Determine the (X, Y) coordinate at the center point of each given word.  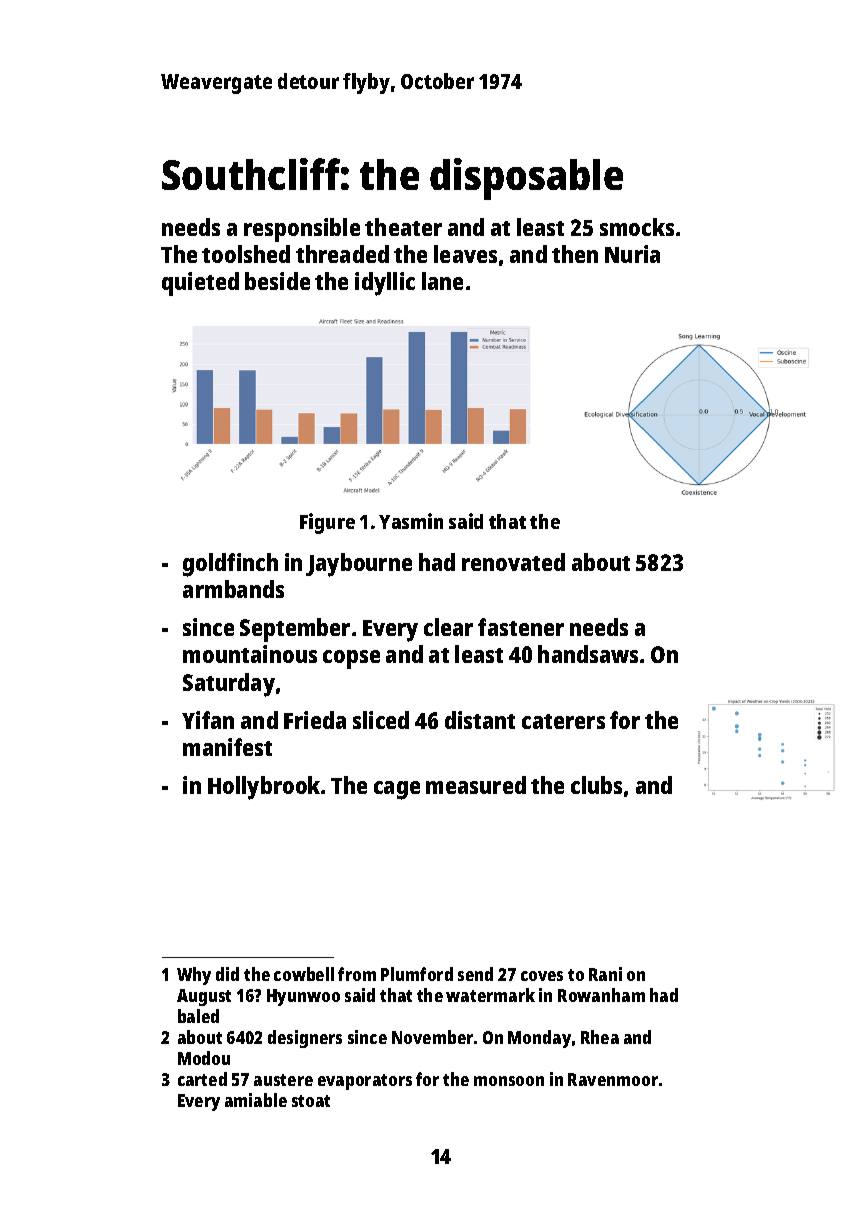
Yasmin (411, 521)
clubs (596, 785)
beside (277, 281)
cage (397, 790)
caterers (563, 721)
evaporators (365, 1082)
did (227, 974)
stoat (311, 1101)
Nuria (632, 254)
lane (442, 281)
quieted (200, 284)
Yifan (208, 720)
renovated (513, 562)
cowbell (304, 974)
